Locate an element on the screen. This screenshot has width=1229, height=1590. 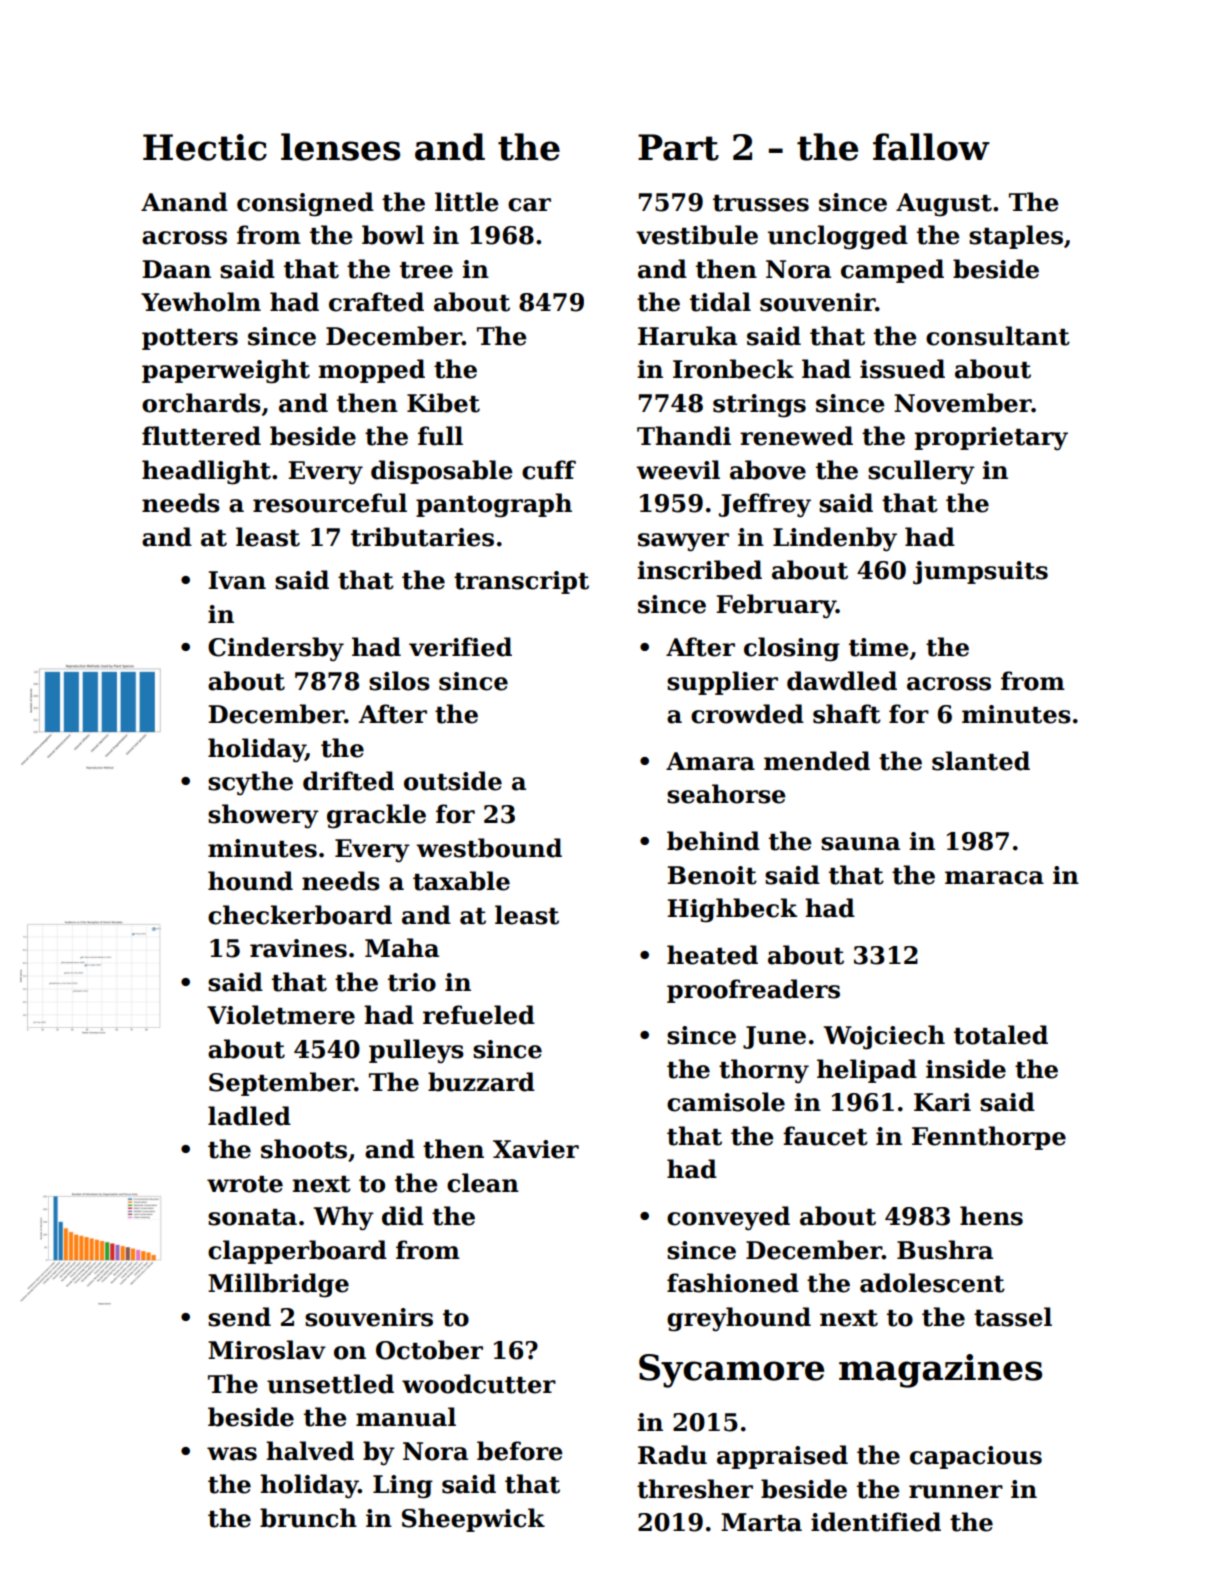
taxable is located at coordinates (461, 881).
